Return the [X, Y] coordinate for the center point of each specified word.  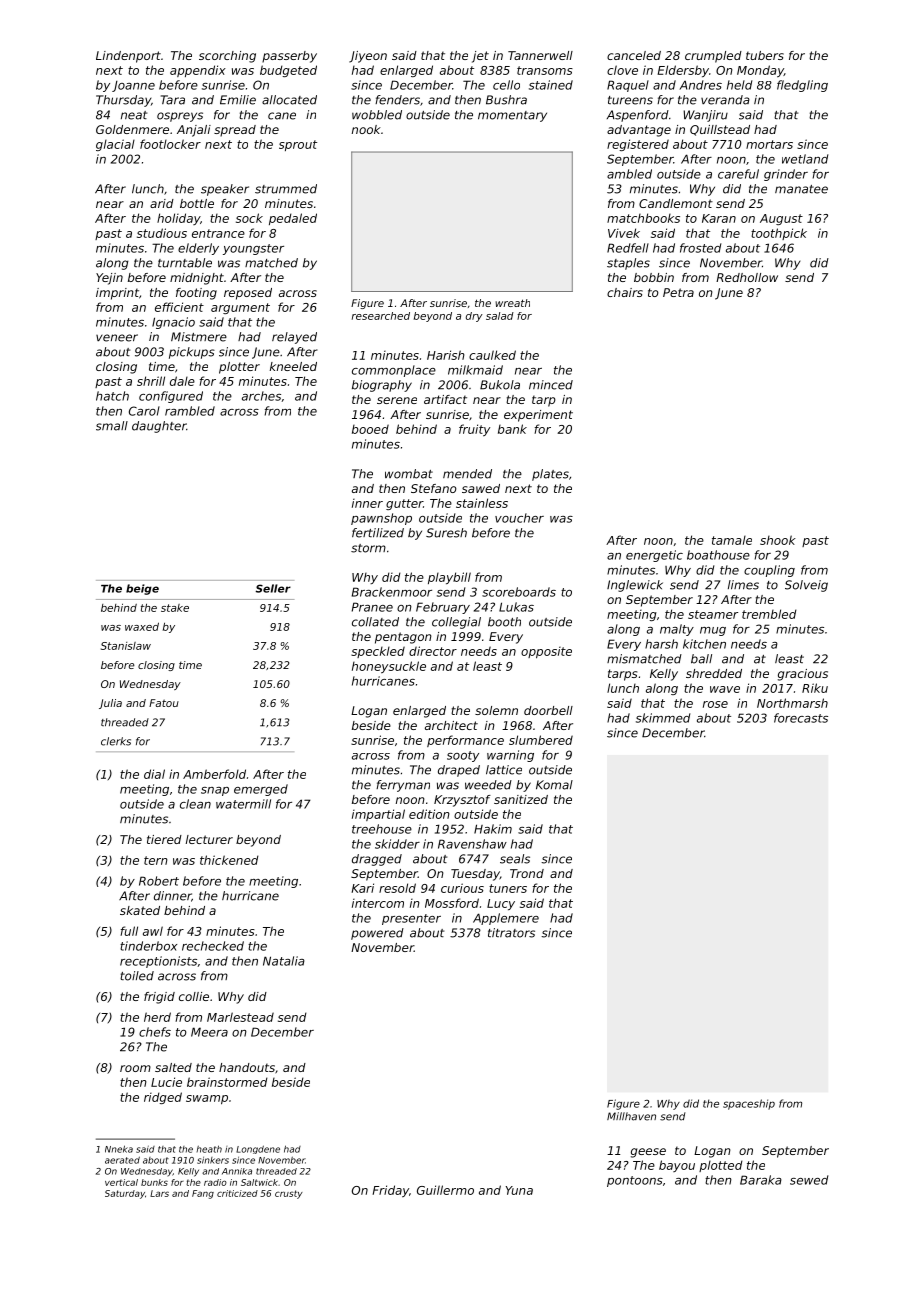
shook [778, 540]
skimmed [663, 718]
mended [467, 474]
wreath [512, 303]
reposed [248, 294]
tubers [765, 55]
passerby [289, 57]
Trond [527, 873]
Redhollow [747, 277]
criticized [237, 1193]
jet [480, 57]
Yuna [519, 1190]
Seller [273, 588]
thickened [229, 860]
